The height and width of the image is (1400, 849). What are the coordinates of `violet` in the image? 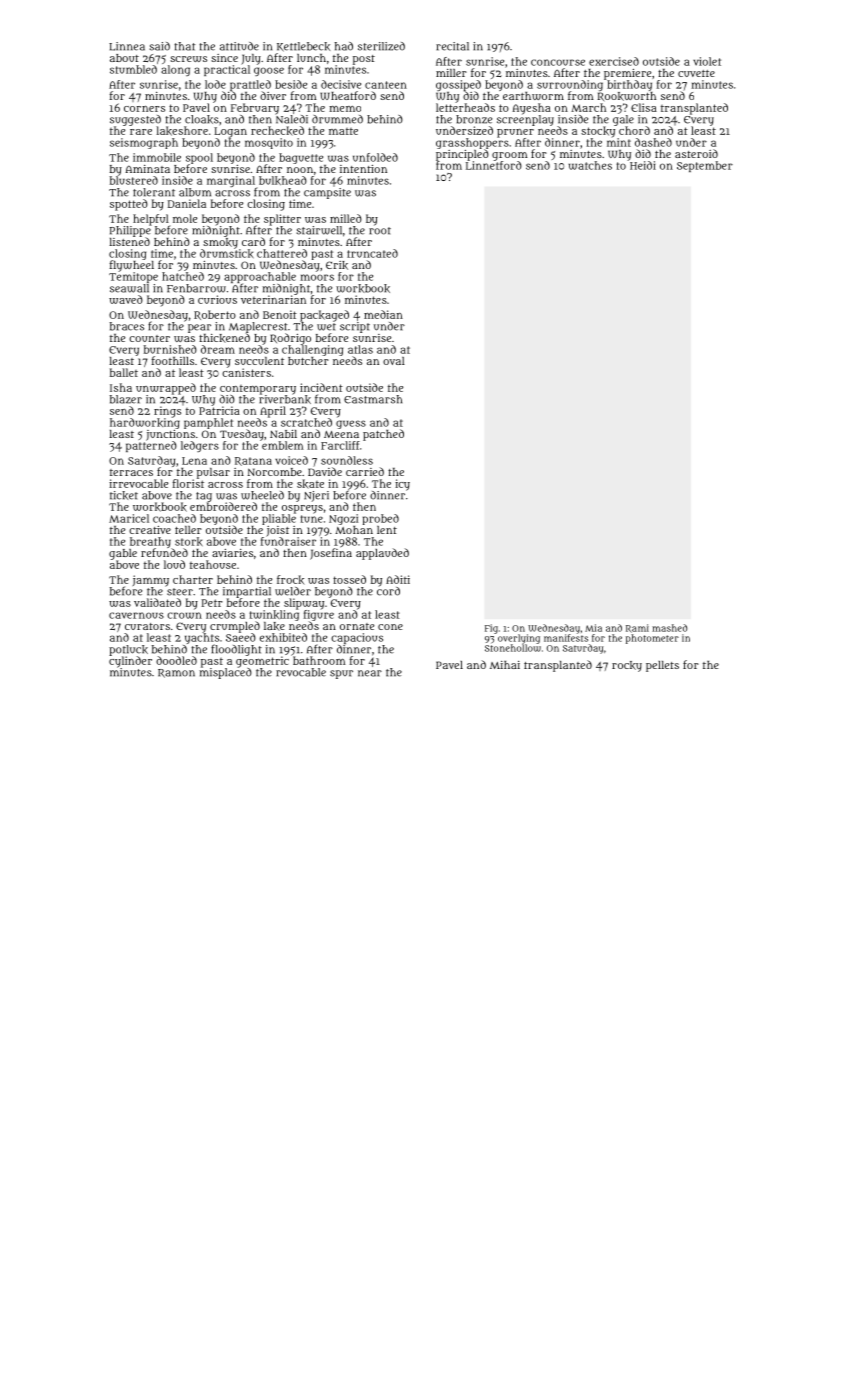 It's located at (707, 61).
